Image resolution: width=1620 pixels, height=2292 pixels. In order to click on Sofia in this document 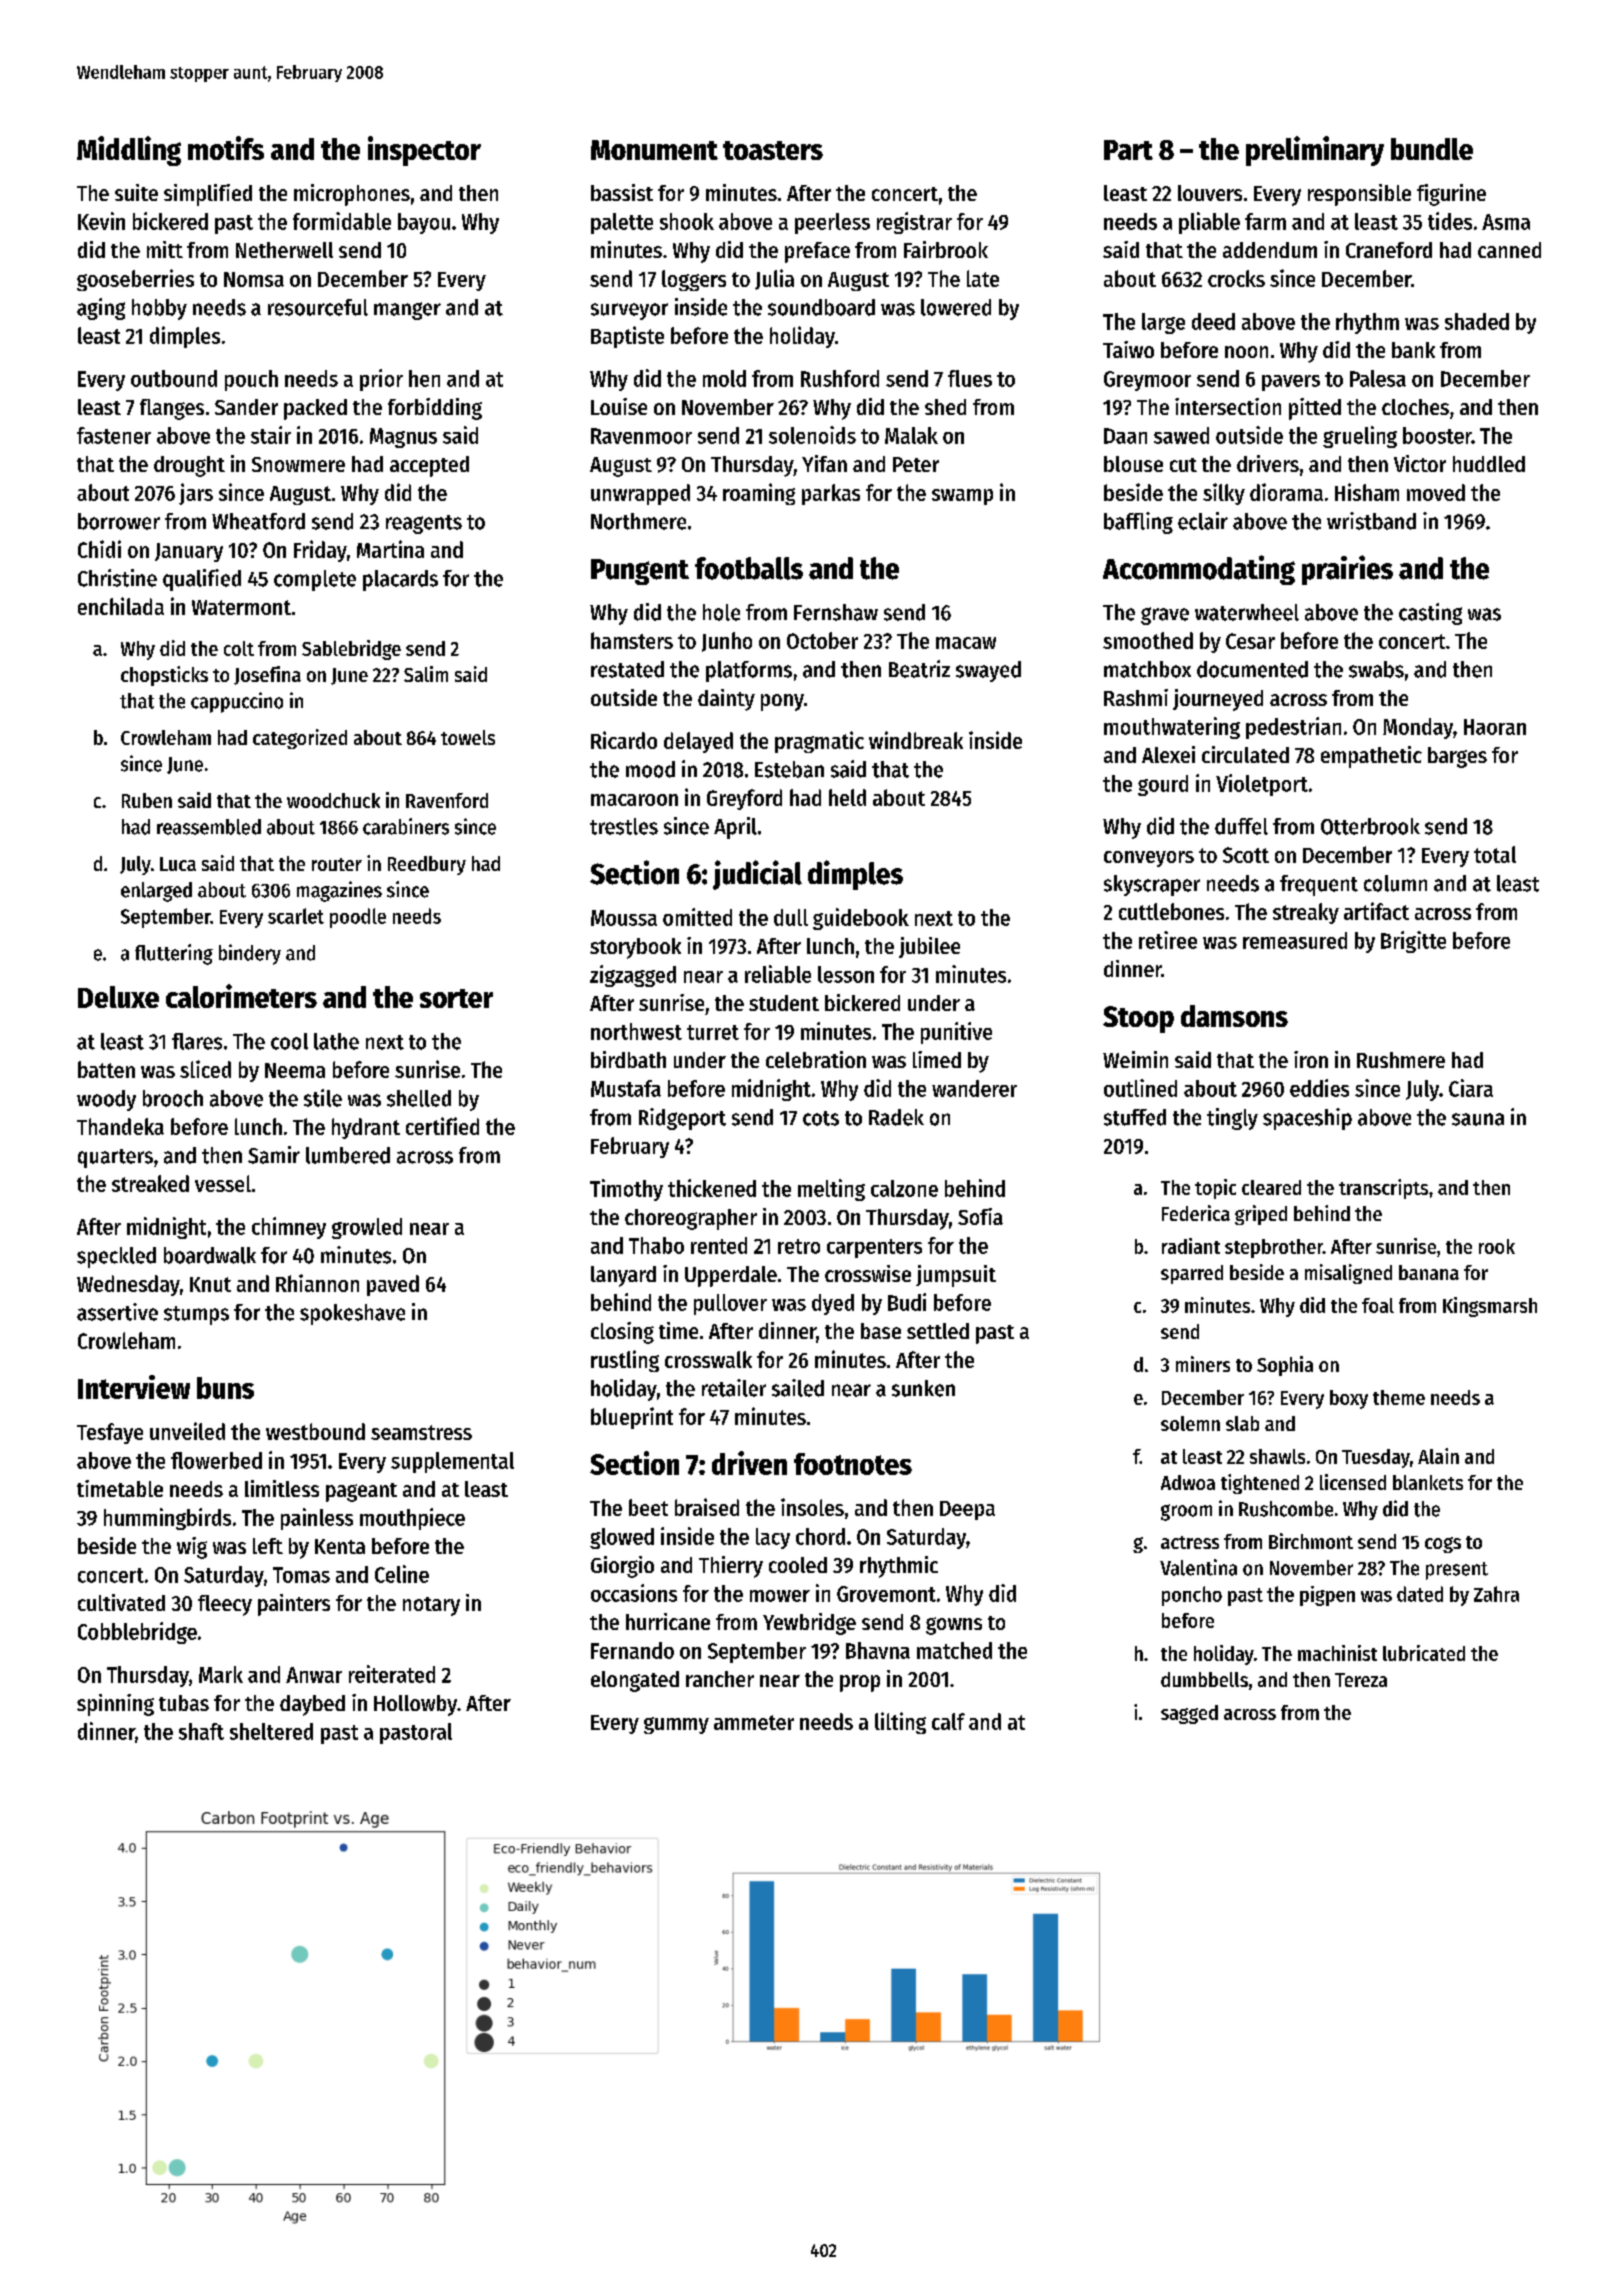, I will do `click(980, 1216)`.
